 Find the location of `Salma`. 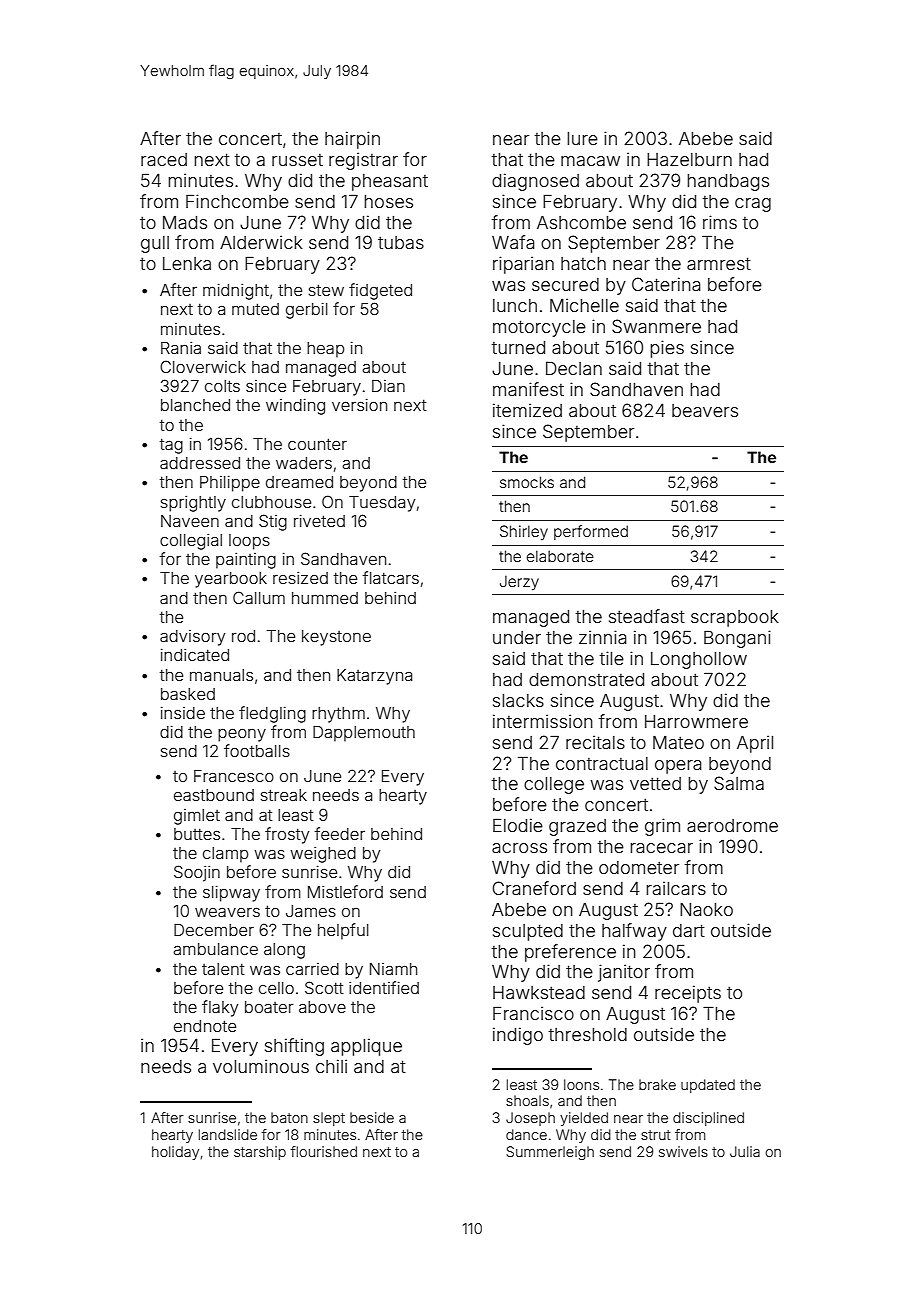

Salma is located at coordinates (739, 783).
